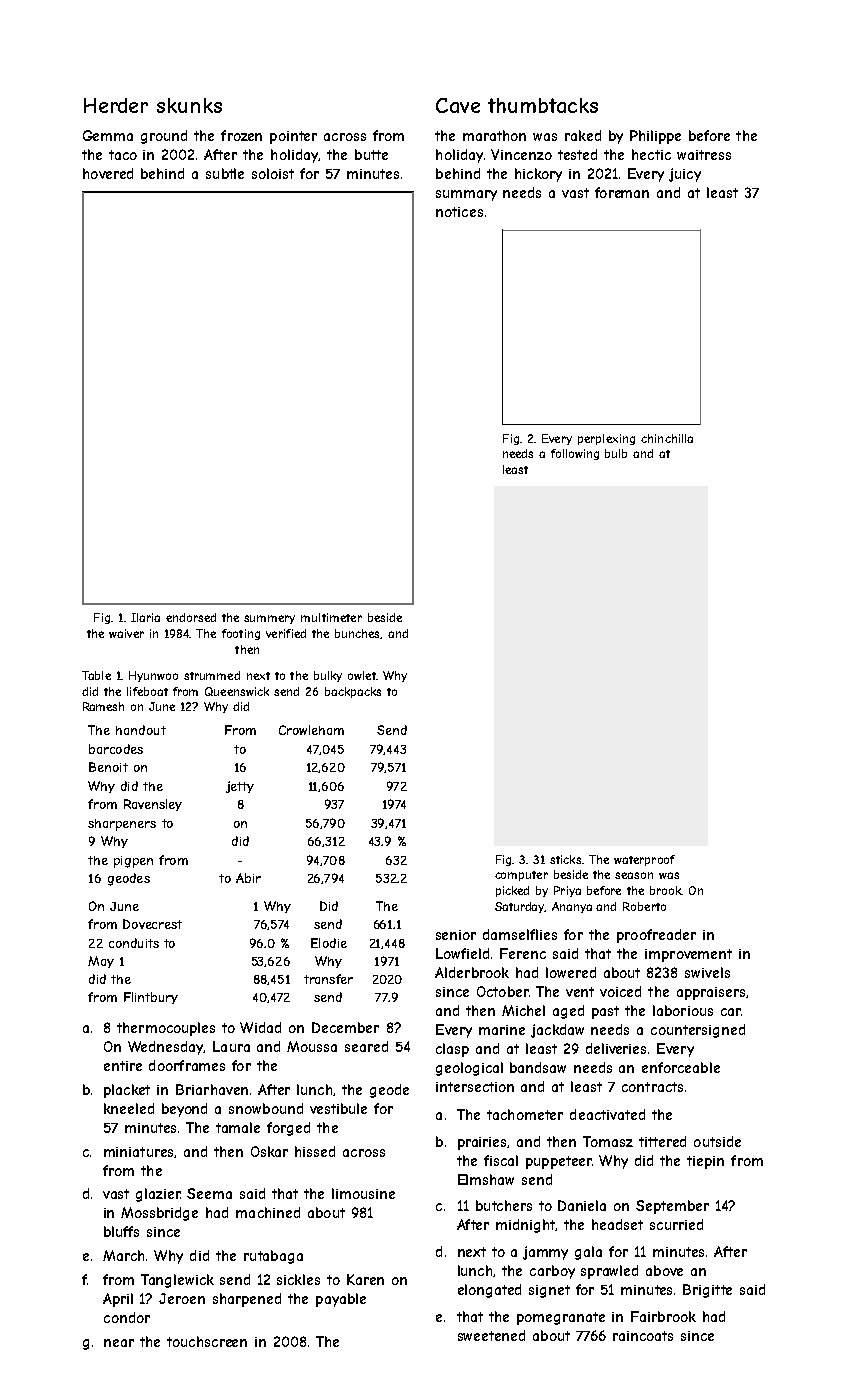  I want to click on Mossbridge, so click(159, 1214).
